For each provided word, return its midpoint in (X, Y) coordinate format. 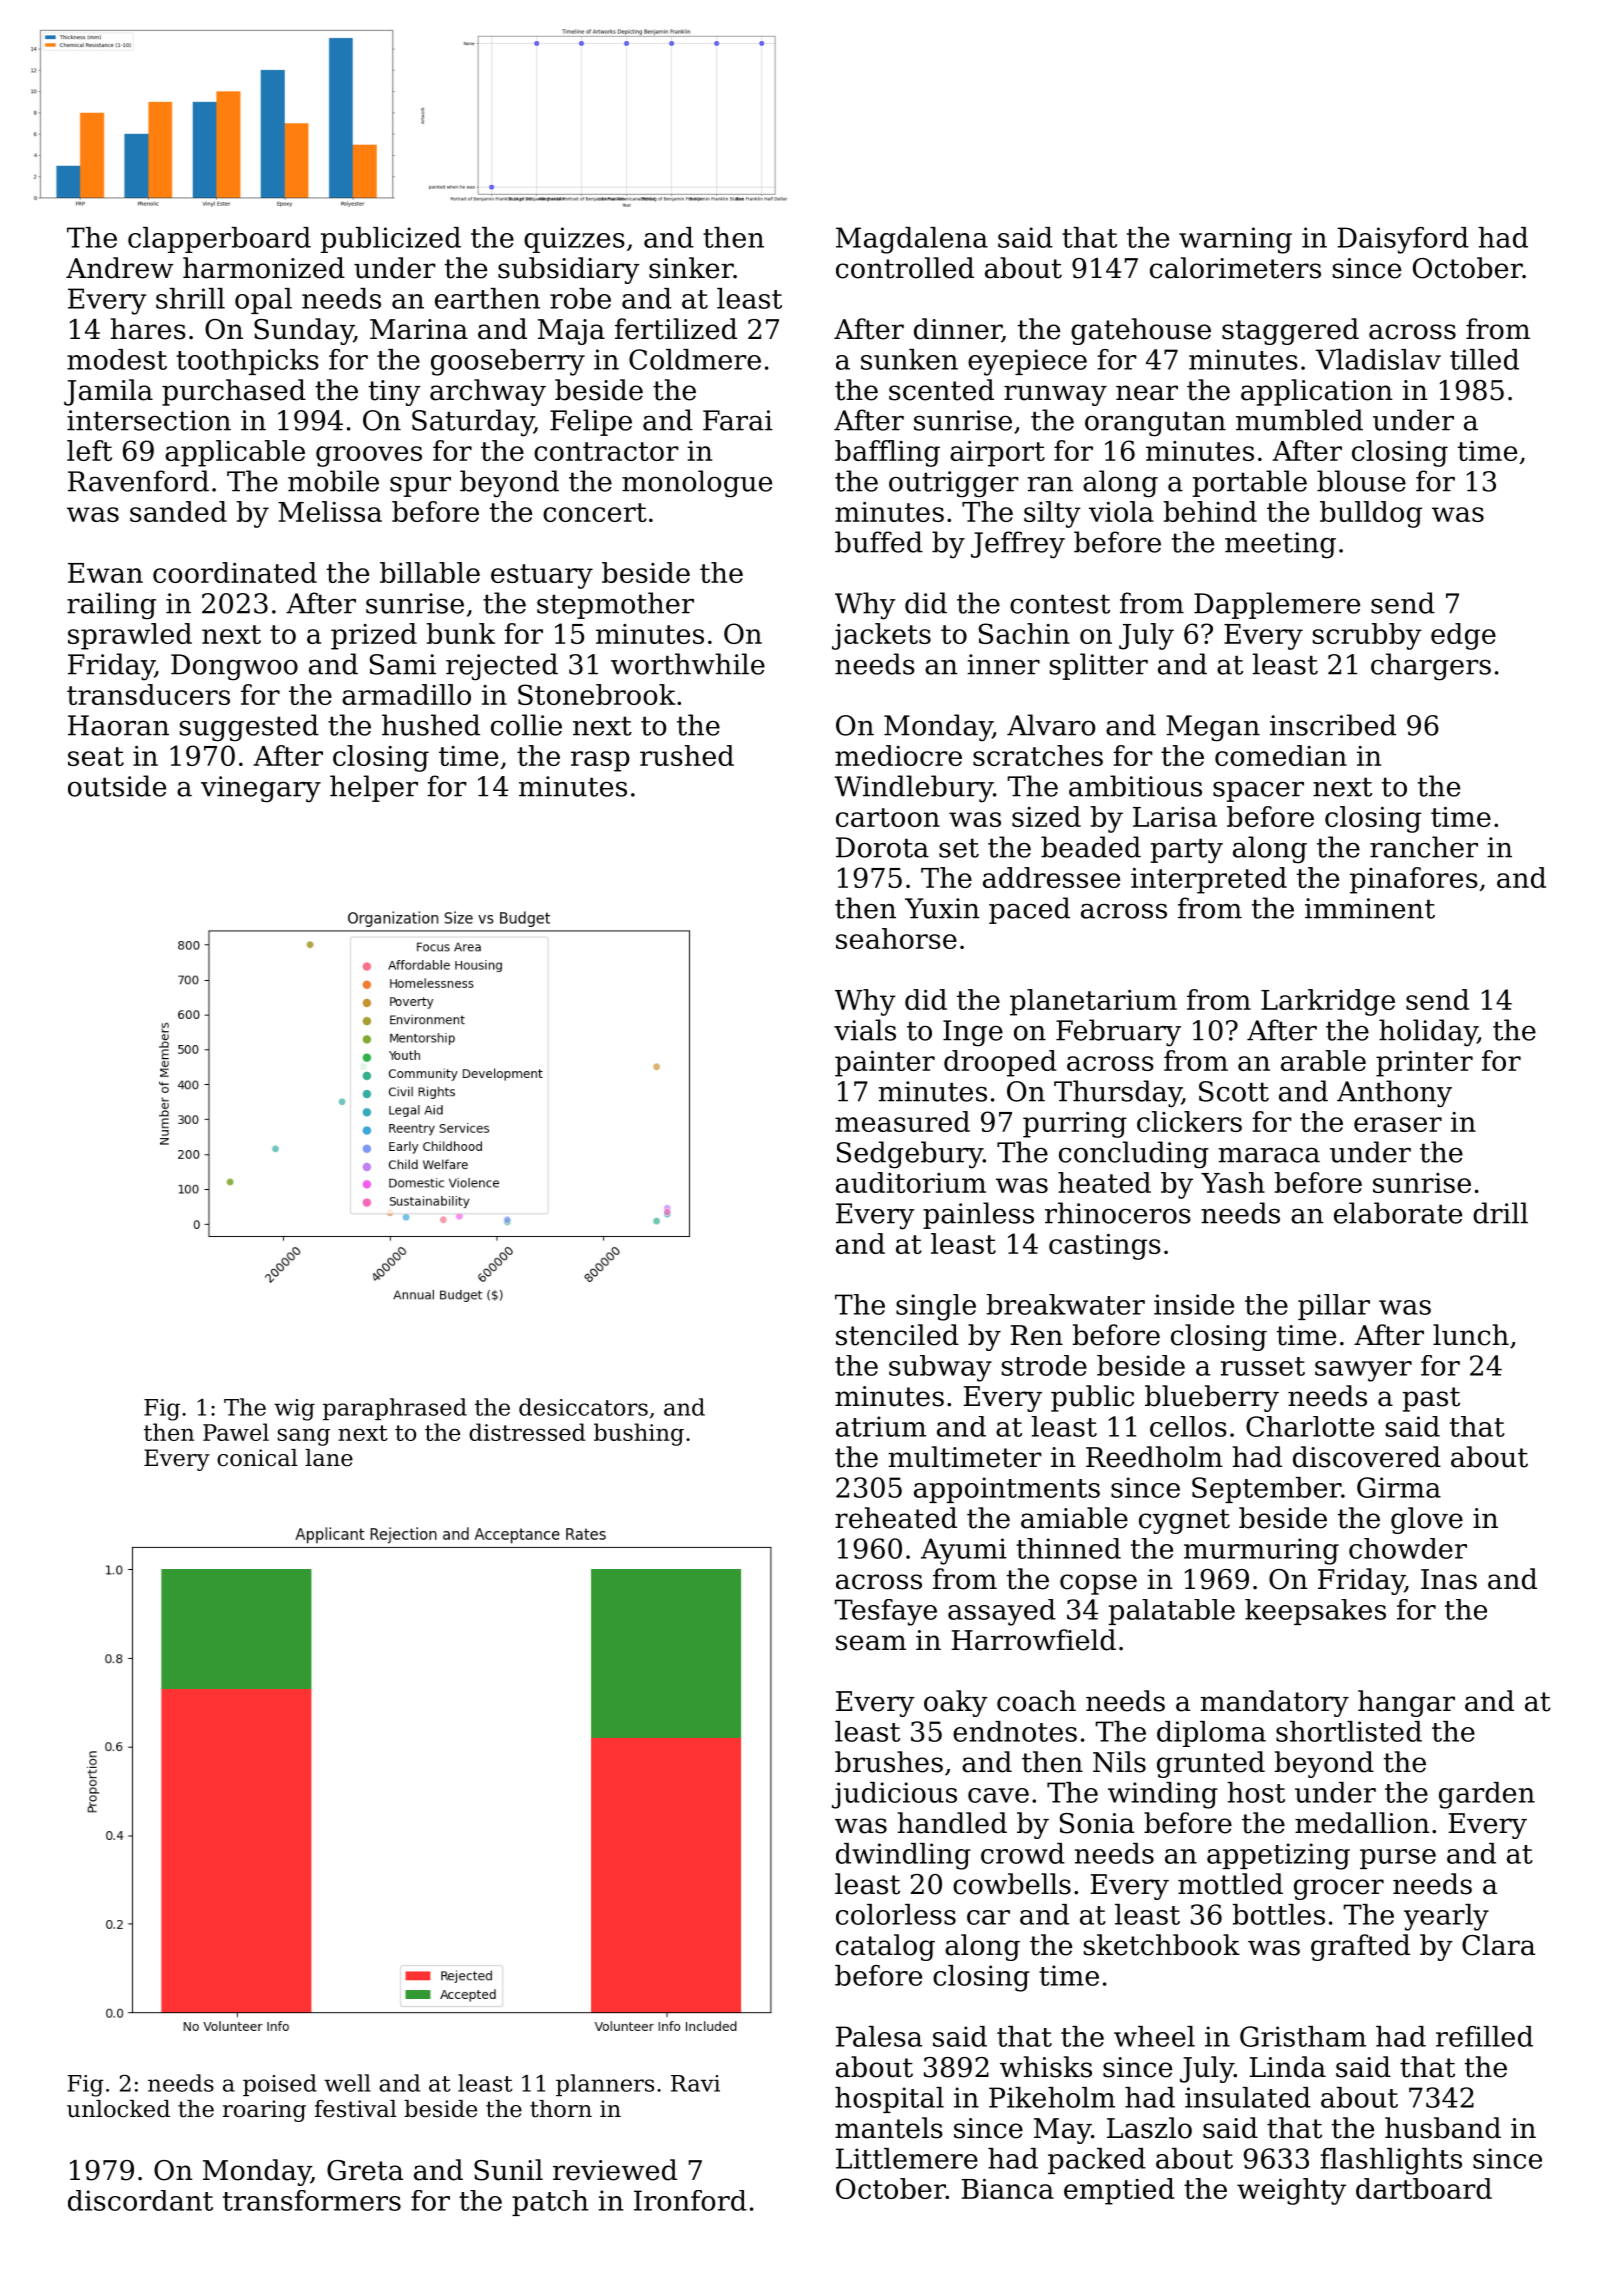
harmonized (264, 268)
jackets (881, 636)
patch (550, 2203)
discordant (140, 2200)
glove (1427, 1520)
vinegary (261, 789)
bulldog (1371, 514)
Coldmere (695, 359)
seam (871, 1643)
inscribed (1333, 725)
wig (294, 1410)
